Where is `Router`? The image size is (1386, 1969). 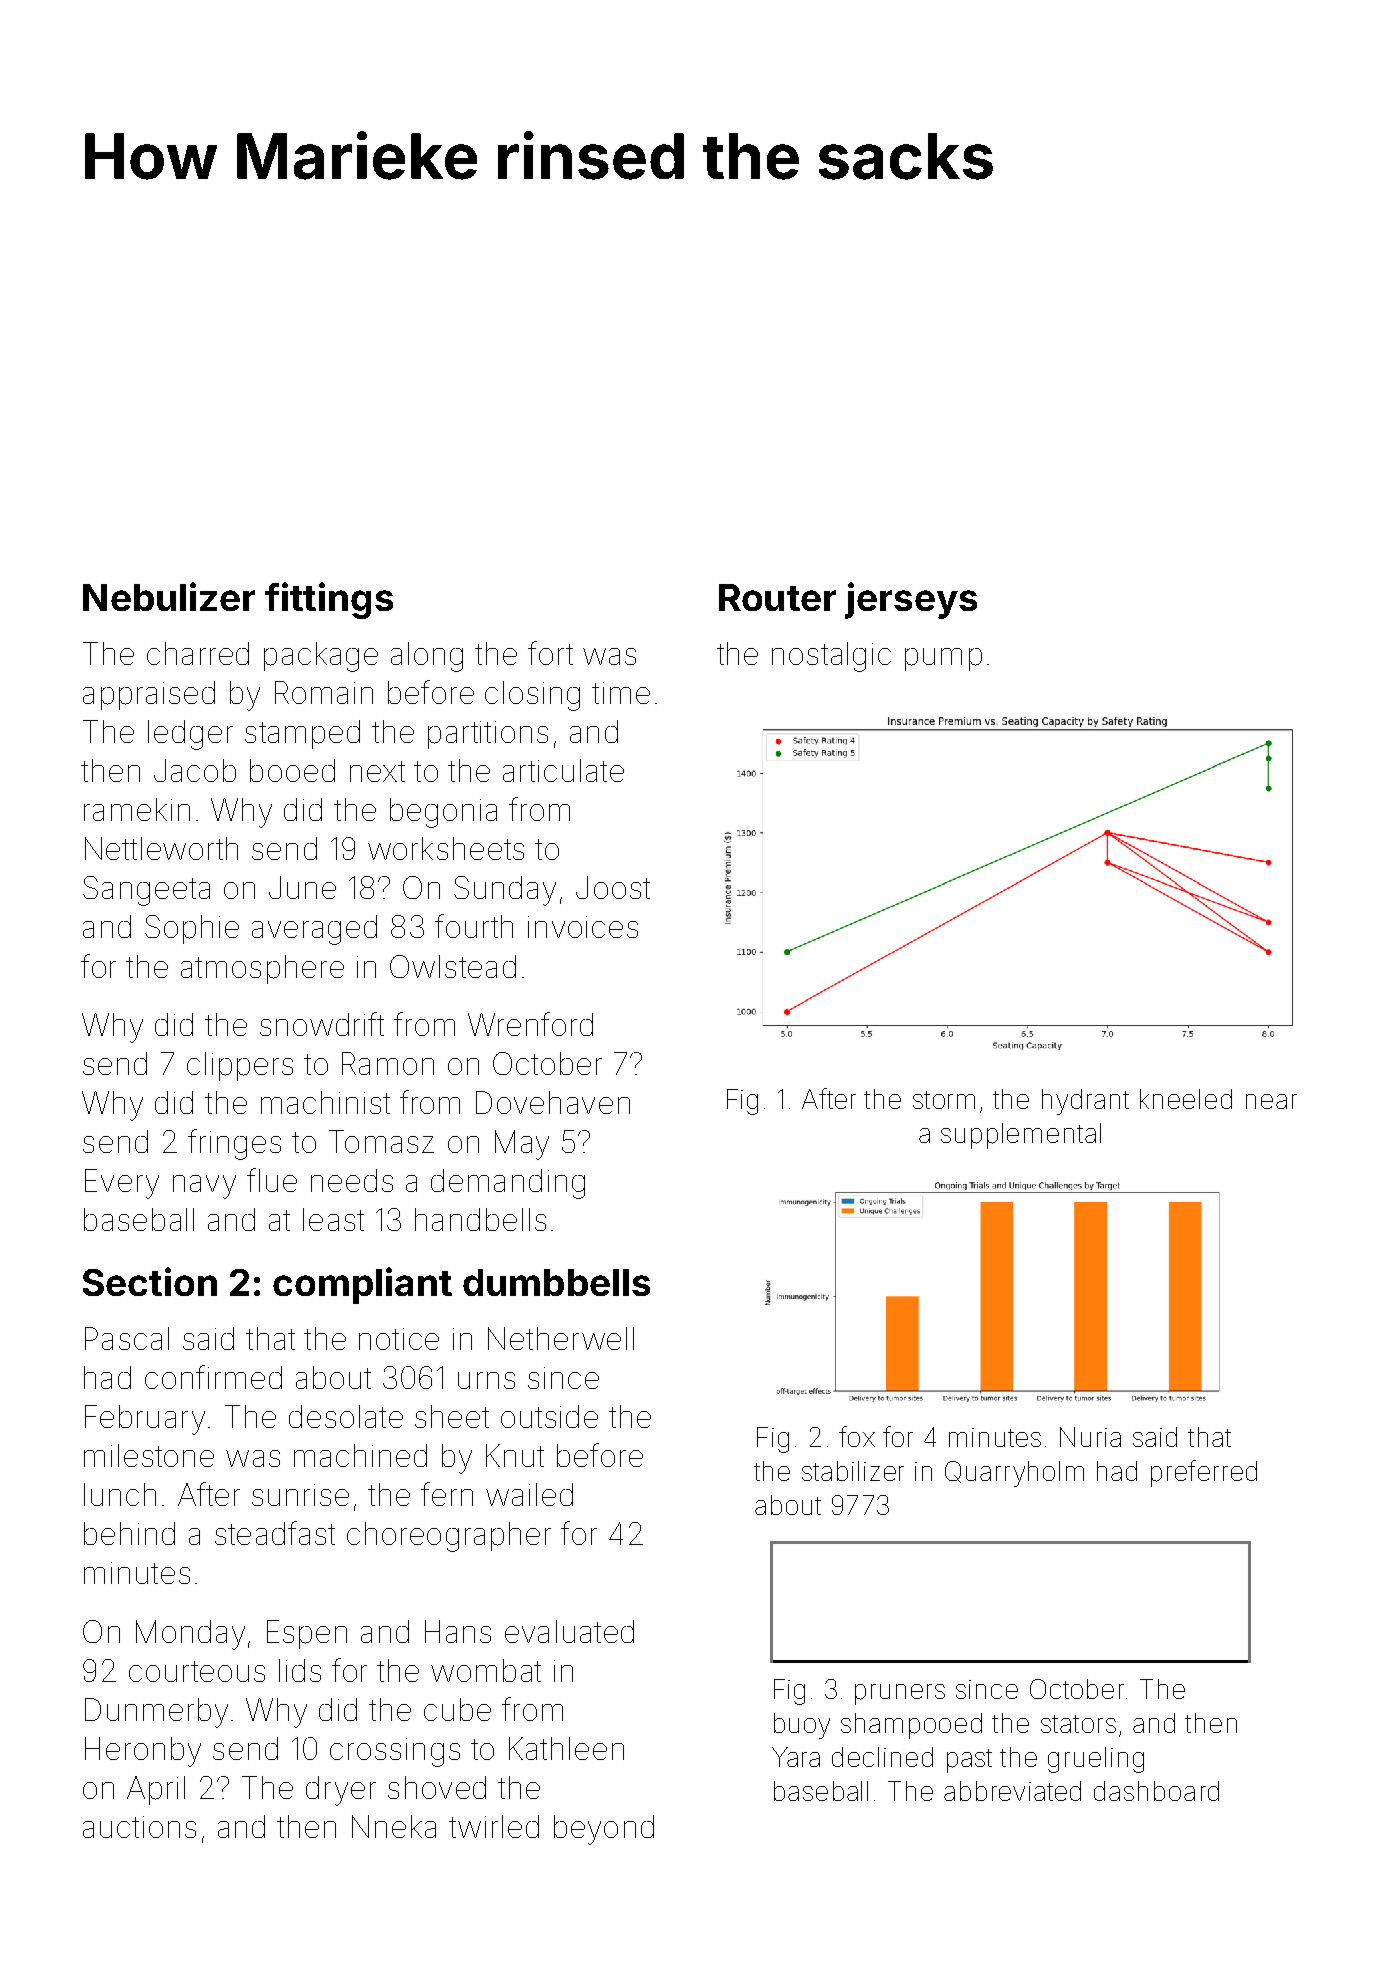
Router is located at coordinates (777, 597).
